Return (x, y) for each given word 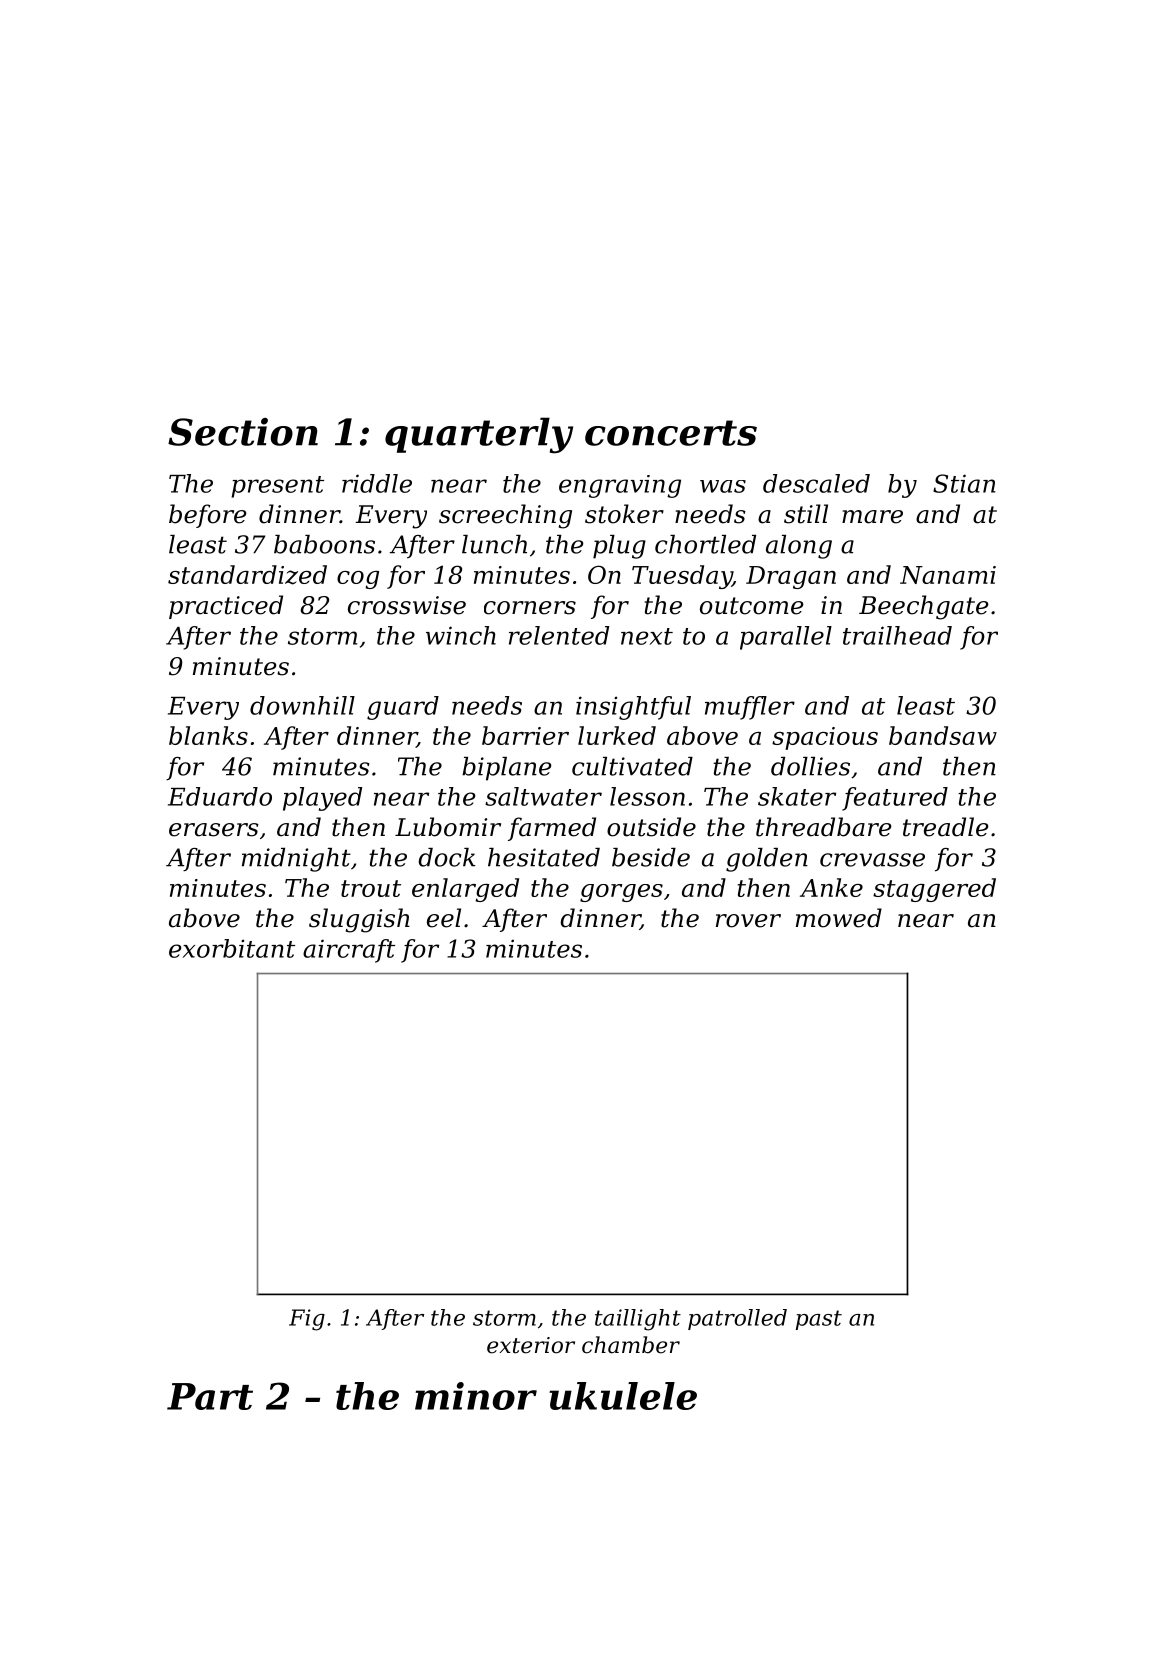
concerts (671, 433)
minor (476, 1396)
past (819, 1320)
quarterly (479, 435)
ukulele (623, 1396)
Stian (964, 483)
